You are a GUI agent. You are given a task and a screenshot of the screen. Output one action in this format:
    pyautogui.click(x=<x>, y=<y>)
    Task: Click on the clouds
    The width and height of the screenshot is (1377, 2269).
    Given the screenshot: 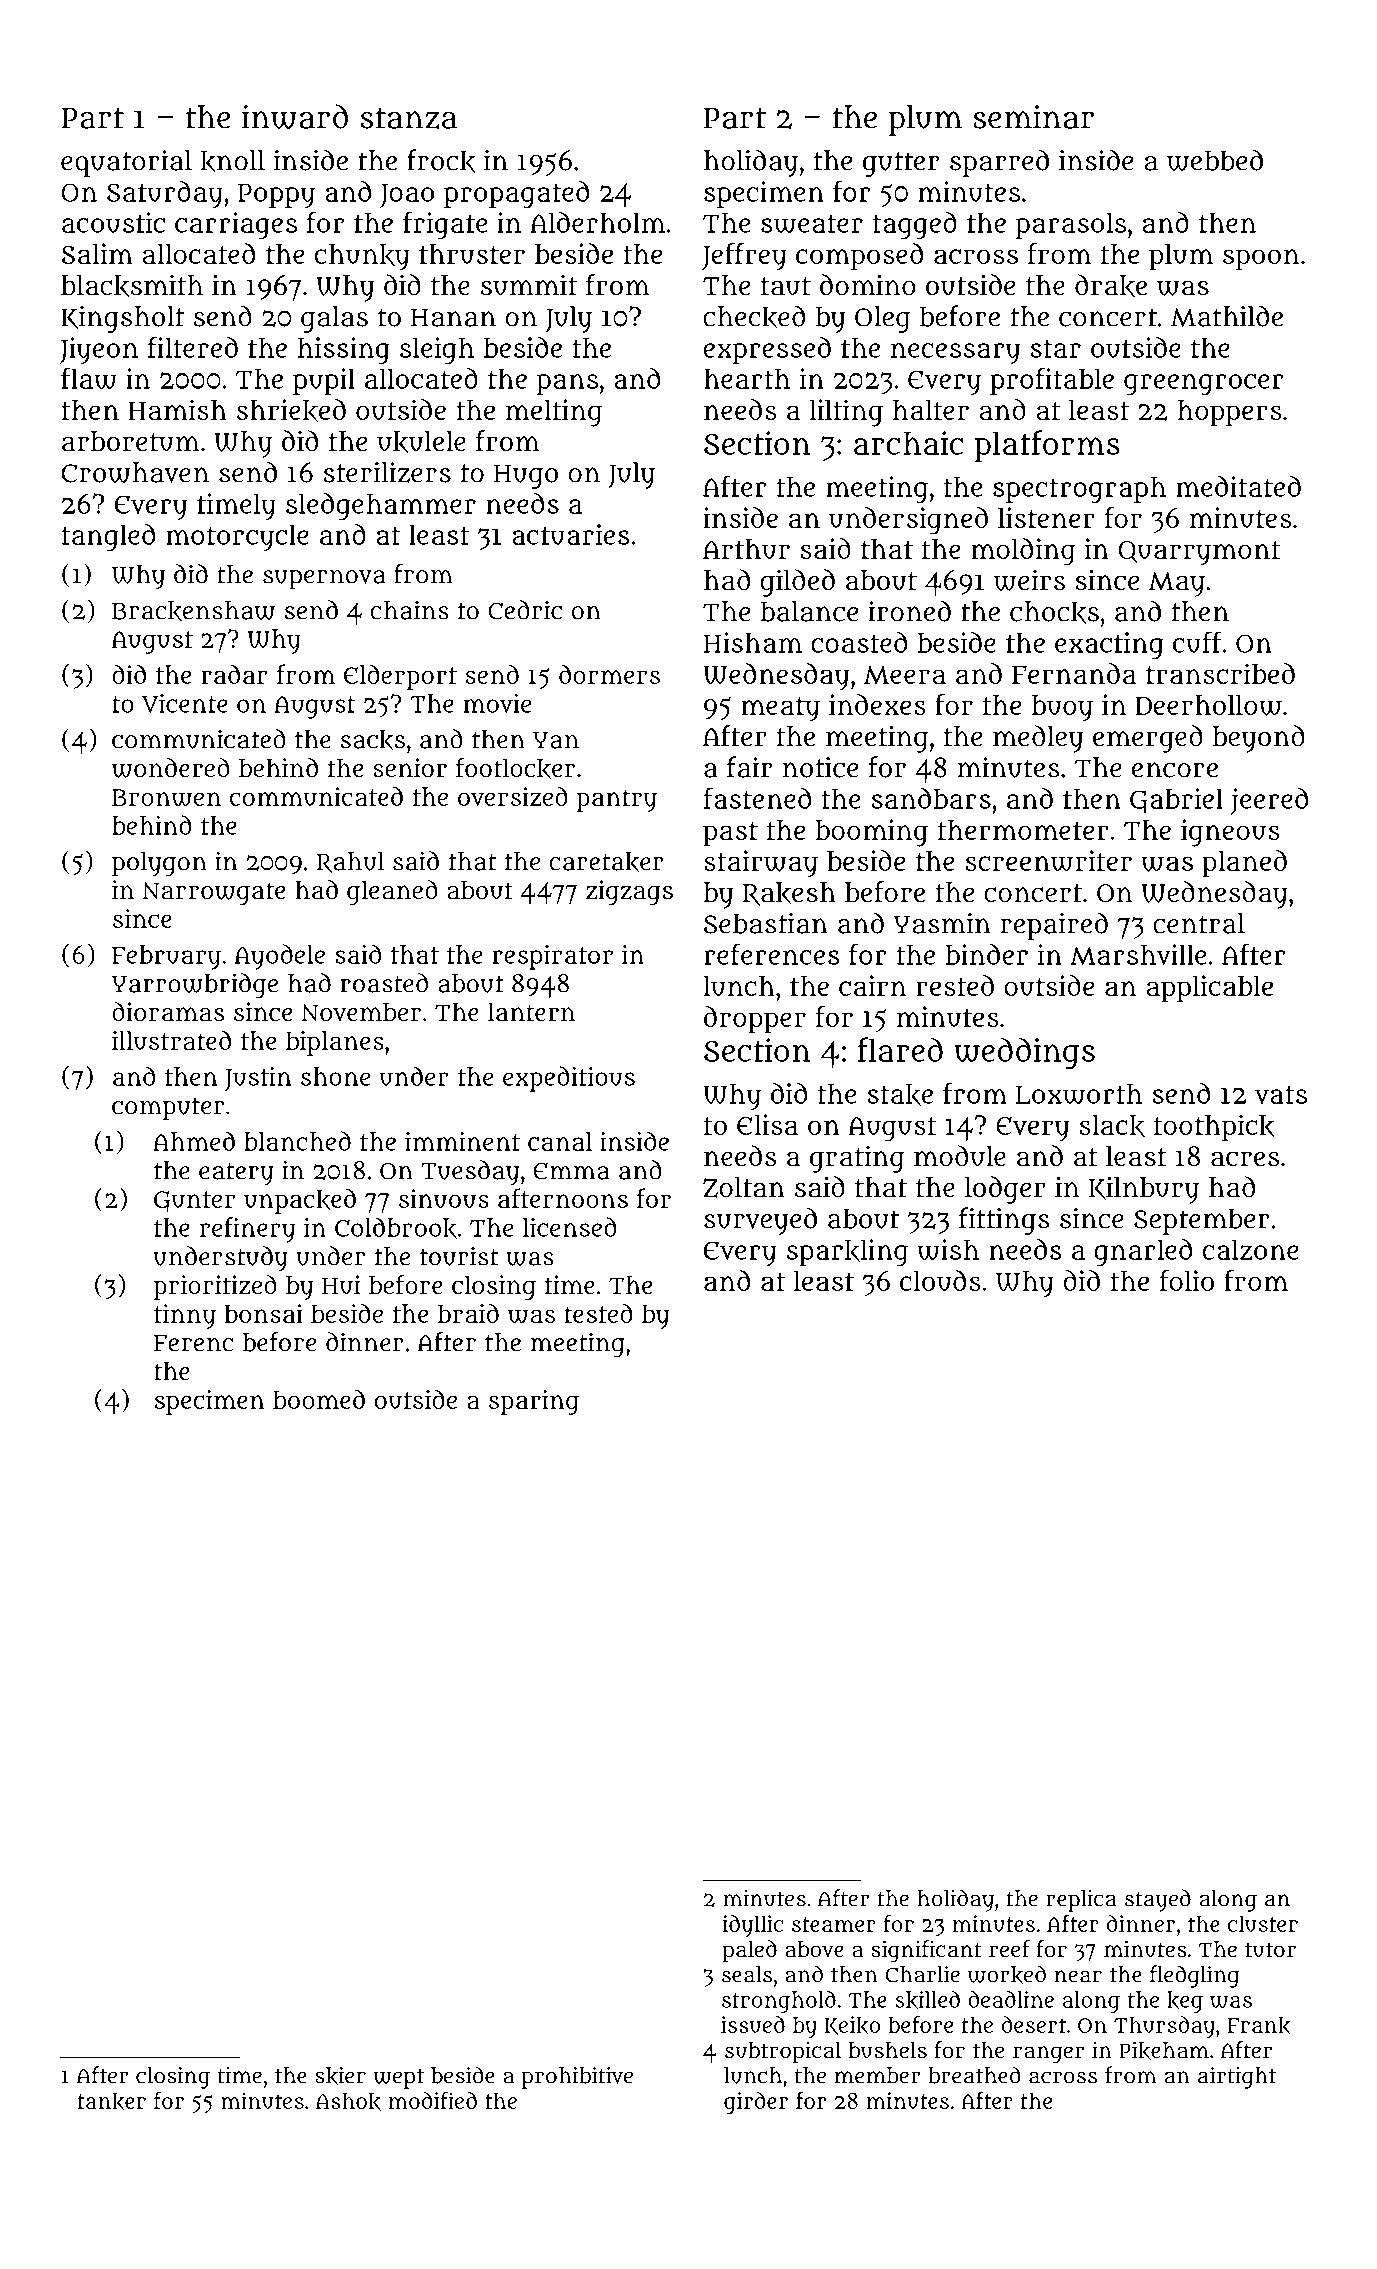 What is the action you would take?
    pyautogui.click(x=940, y=1280)
